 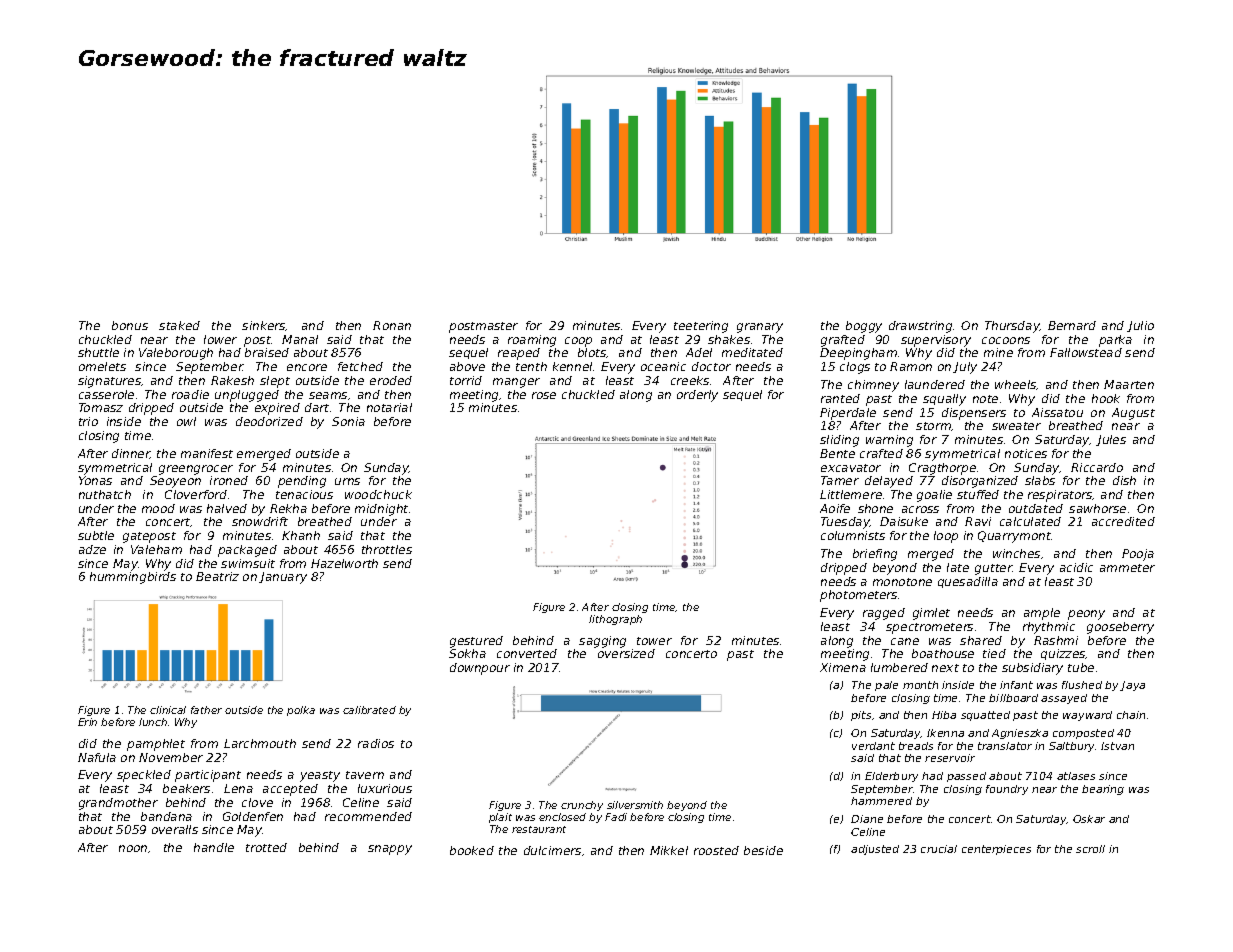 What do you see at coordinates (476, 642) in the screenshot?
I see `gestured` at bounding box center [476, 642].
